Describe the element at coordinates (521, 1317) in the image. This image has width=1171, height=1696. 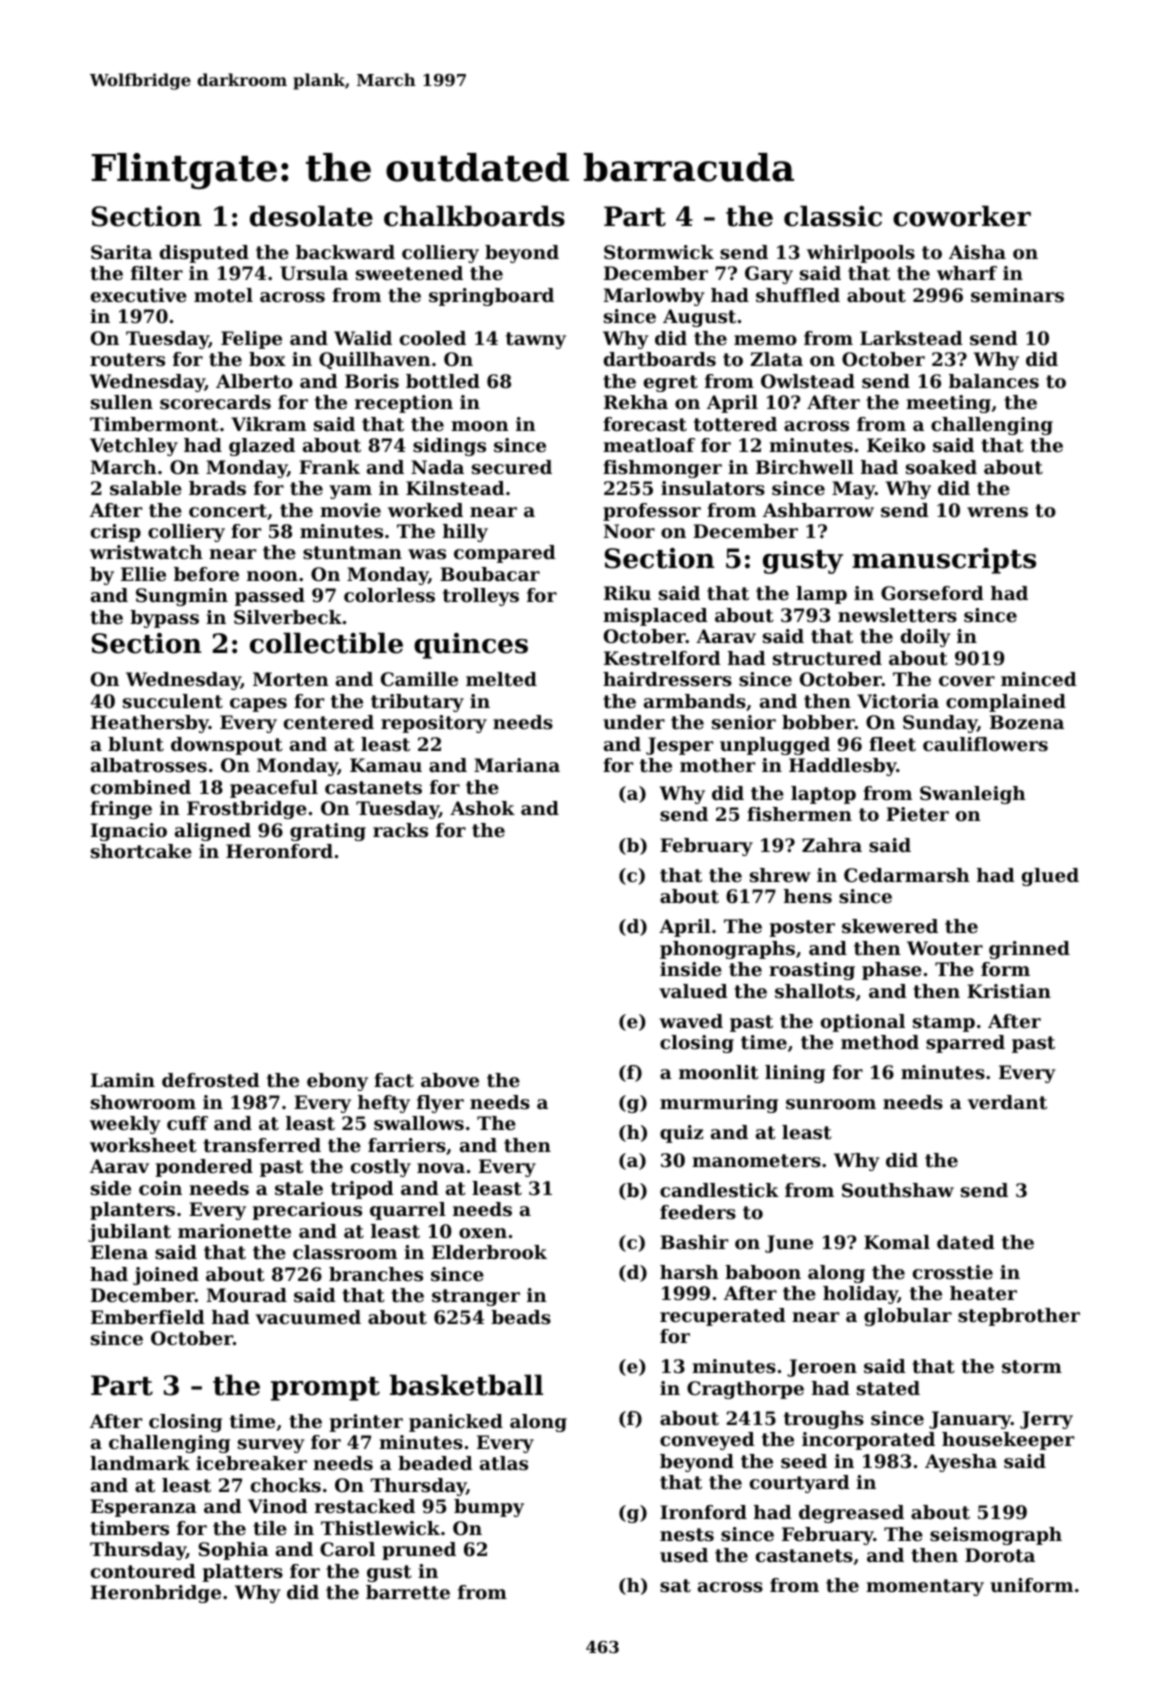
I see `beads` at that location.
